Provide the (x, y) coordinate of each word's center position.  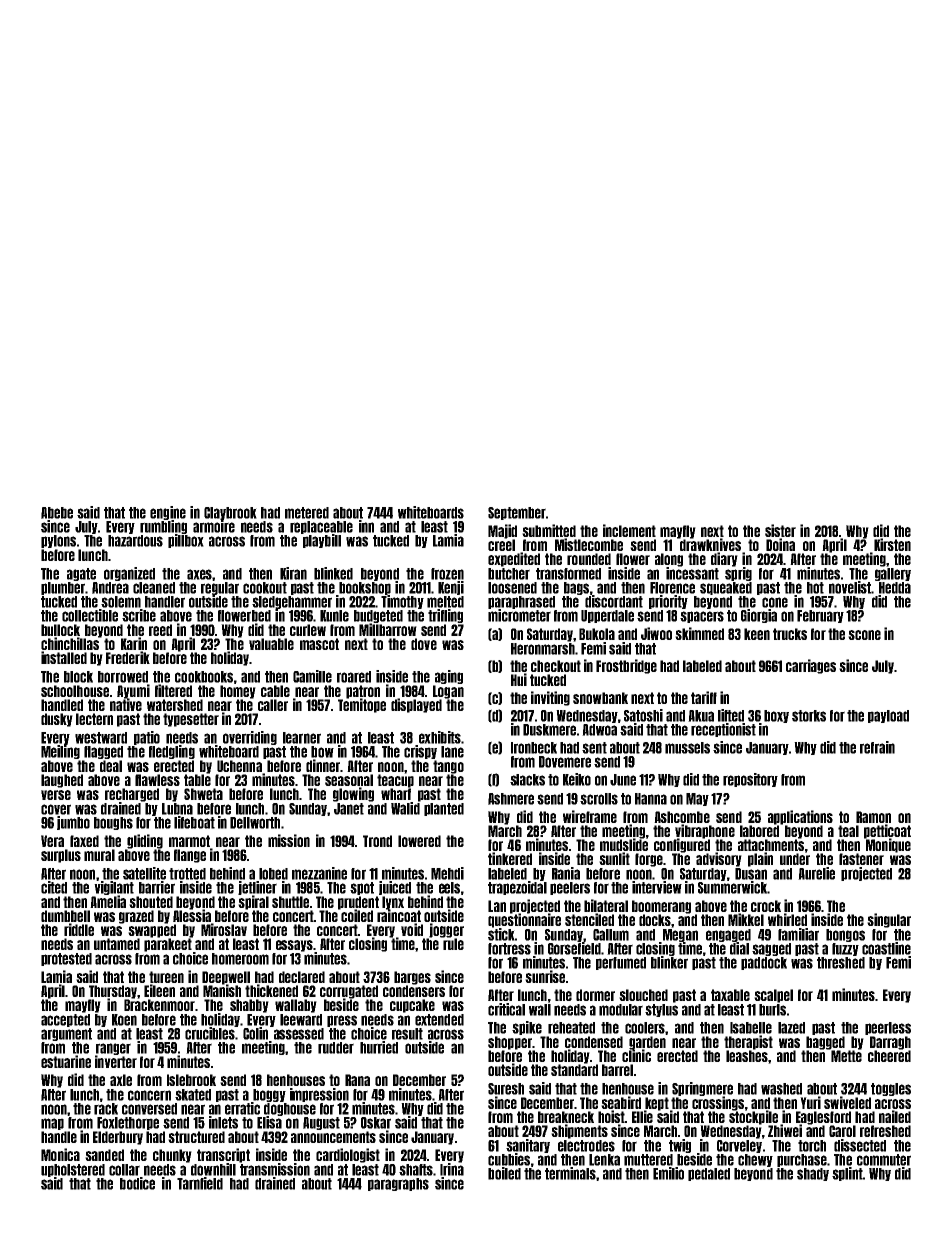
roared (354, 677)
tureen (166, 977)
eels (449, 888)
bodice (137, 1183)
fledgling (172, 752)
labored (759, 831)
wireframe (590, 816)
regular (220, 588)
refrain (877, 747)
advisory (719, 859)
